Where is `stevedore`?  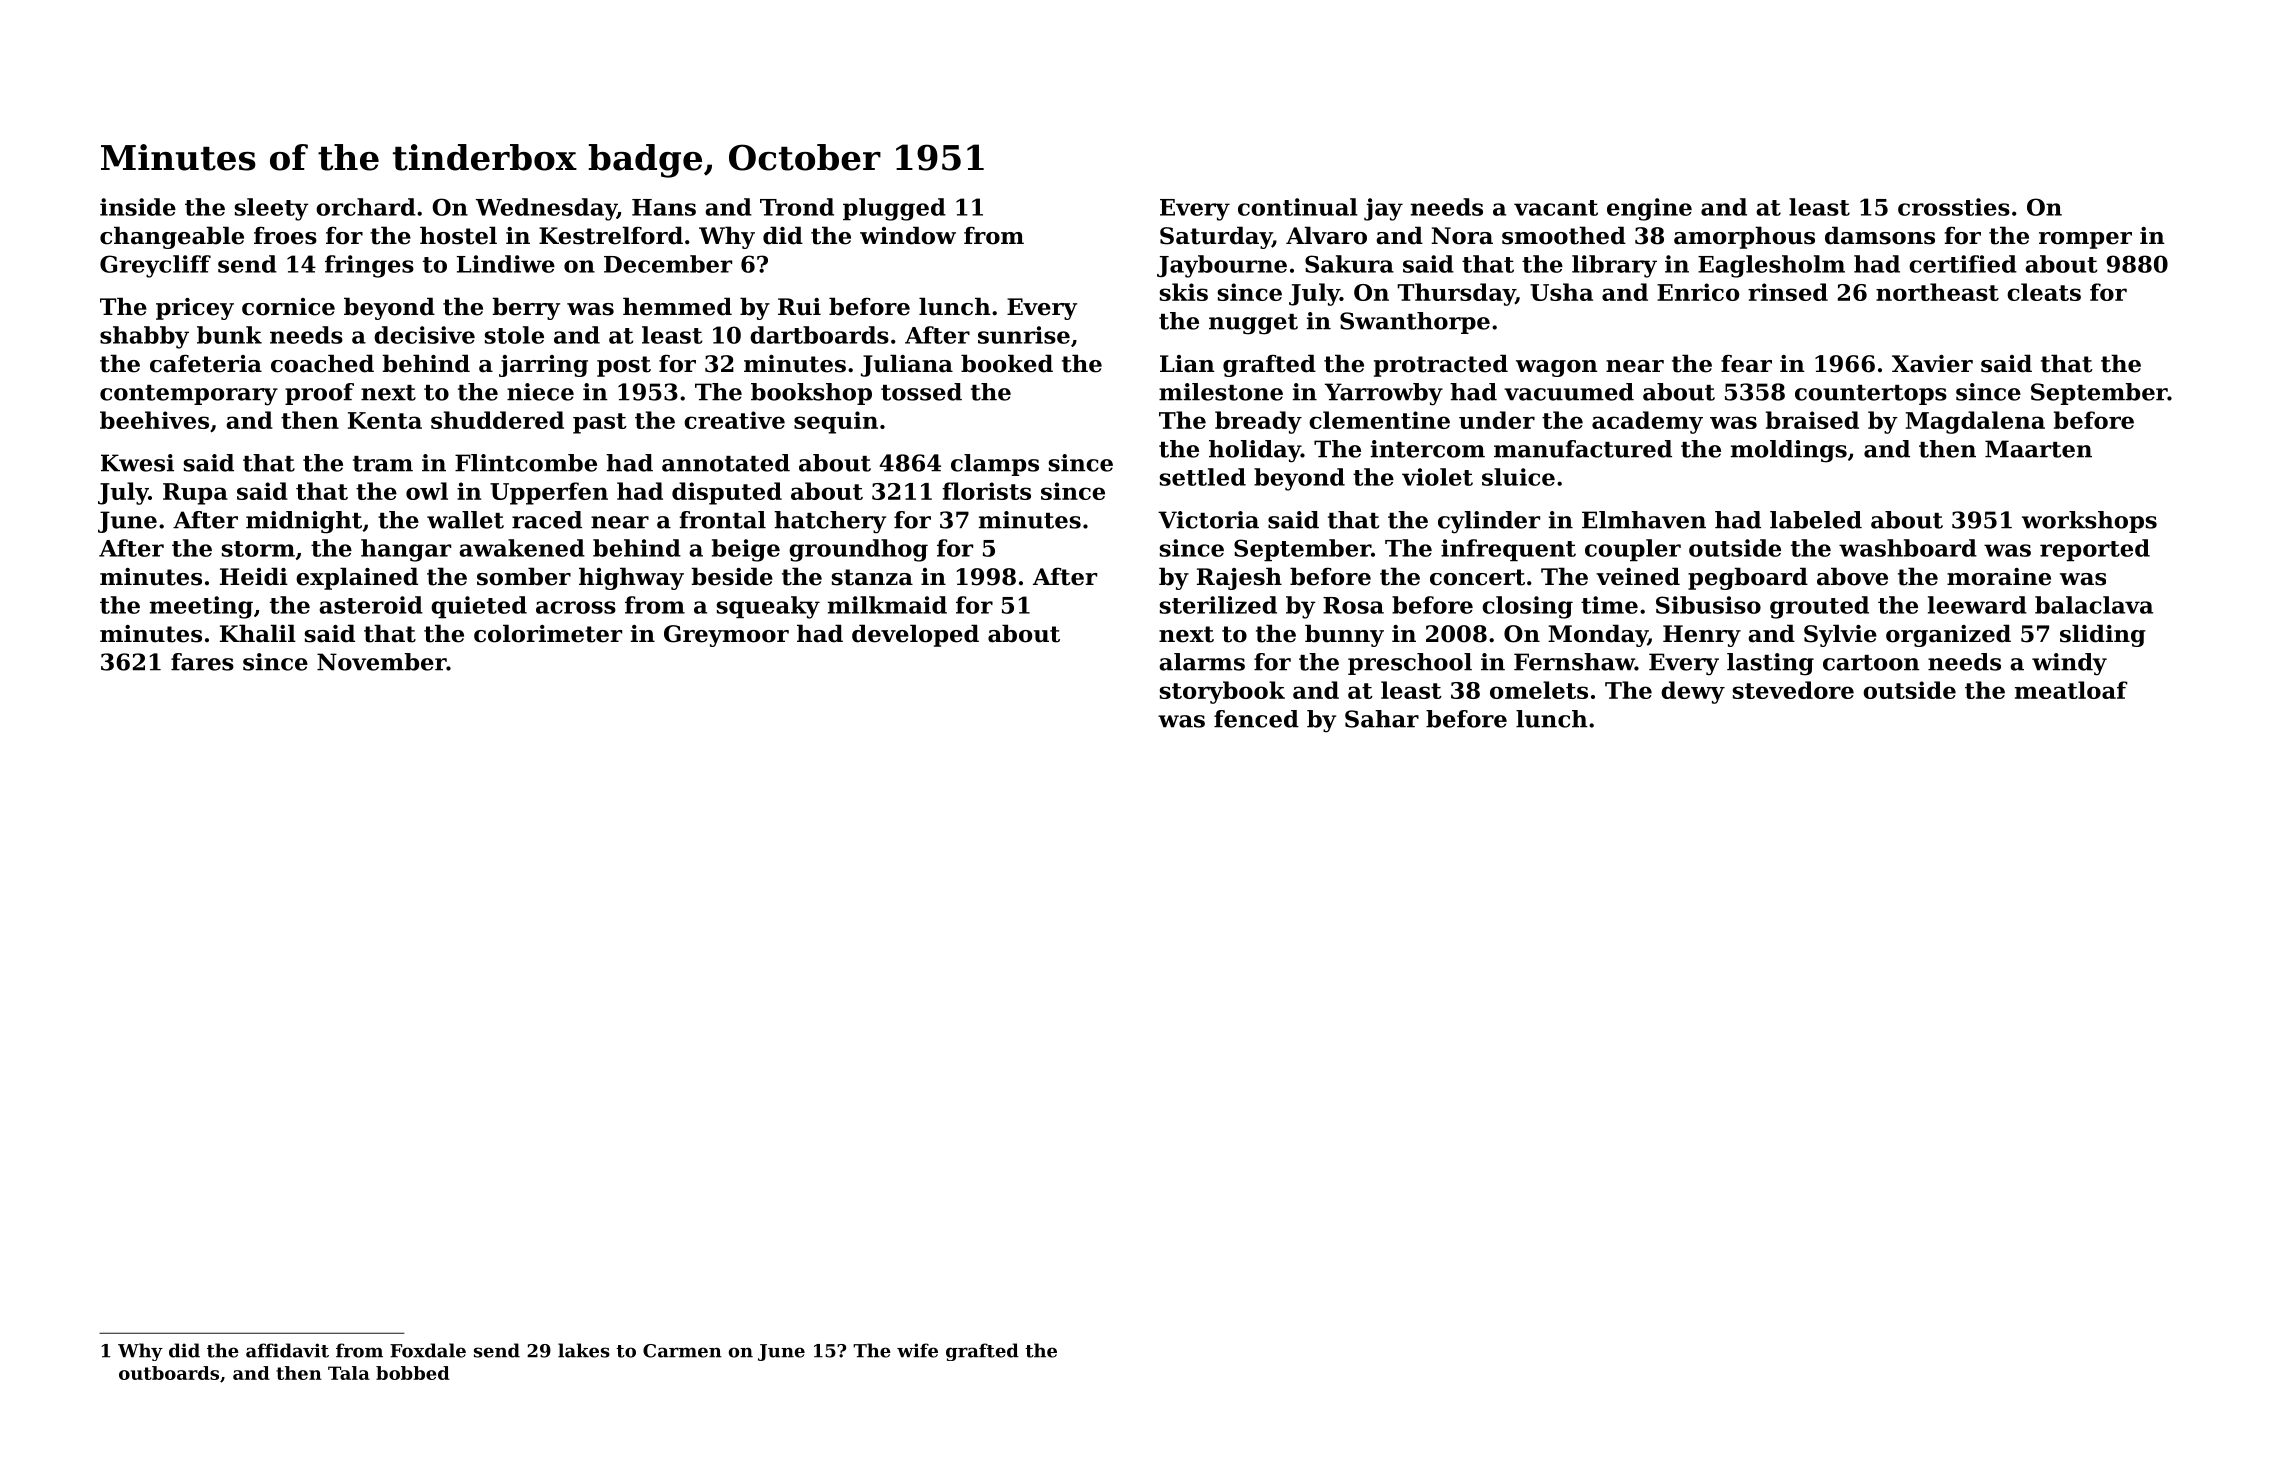 stevedore is located at coordinates (1793, 690).
